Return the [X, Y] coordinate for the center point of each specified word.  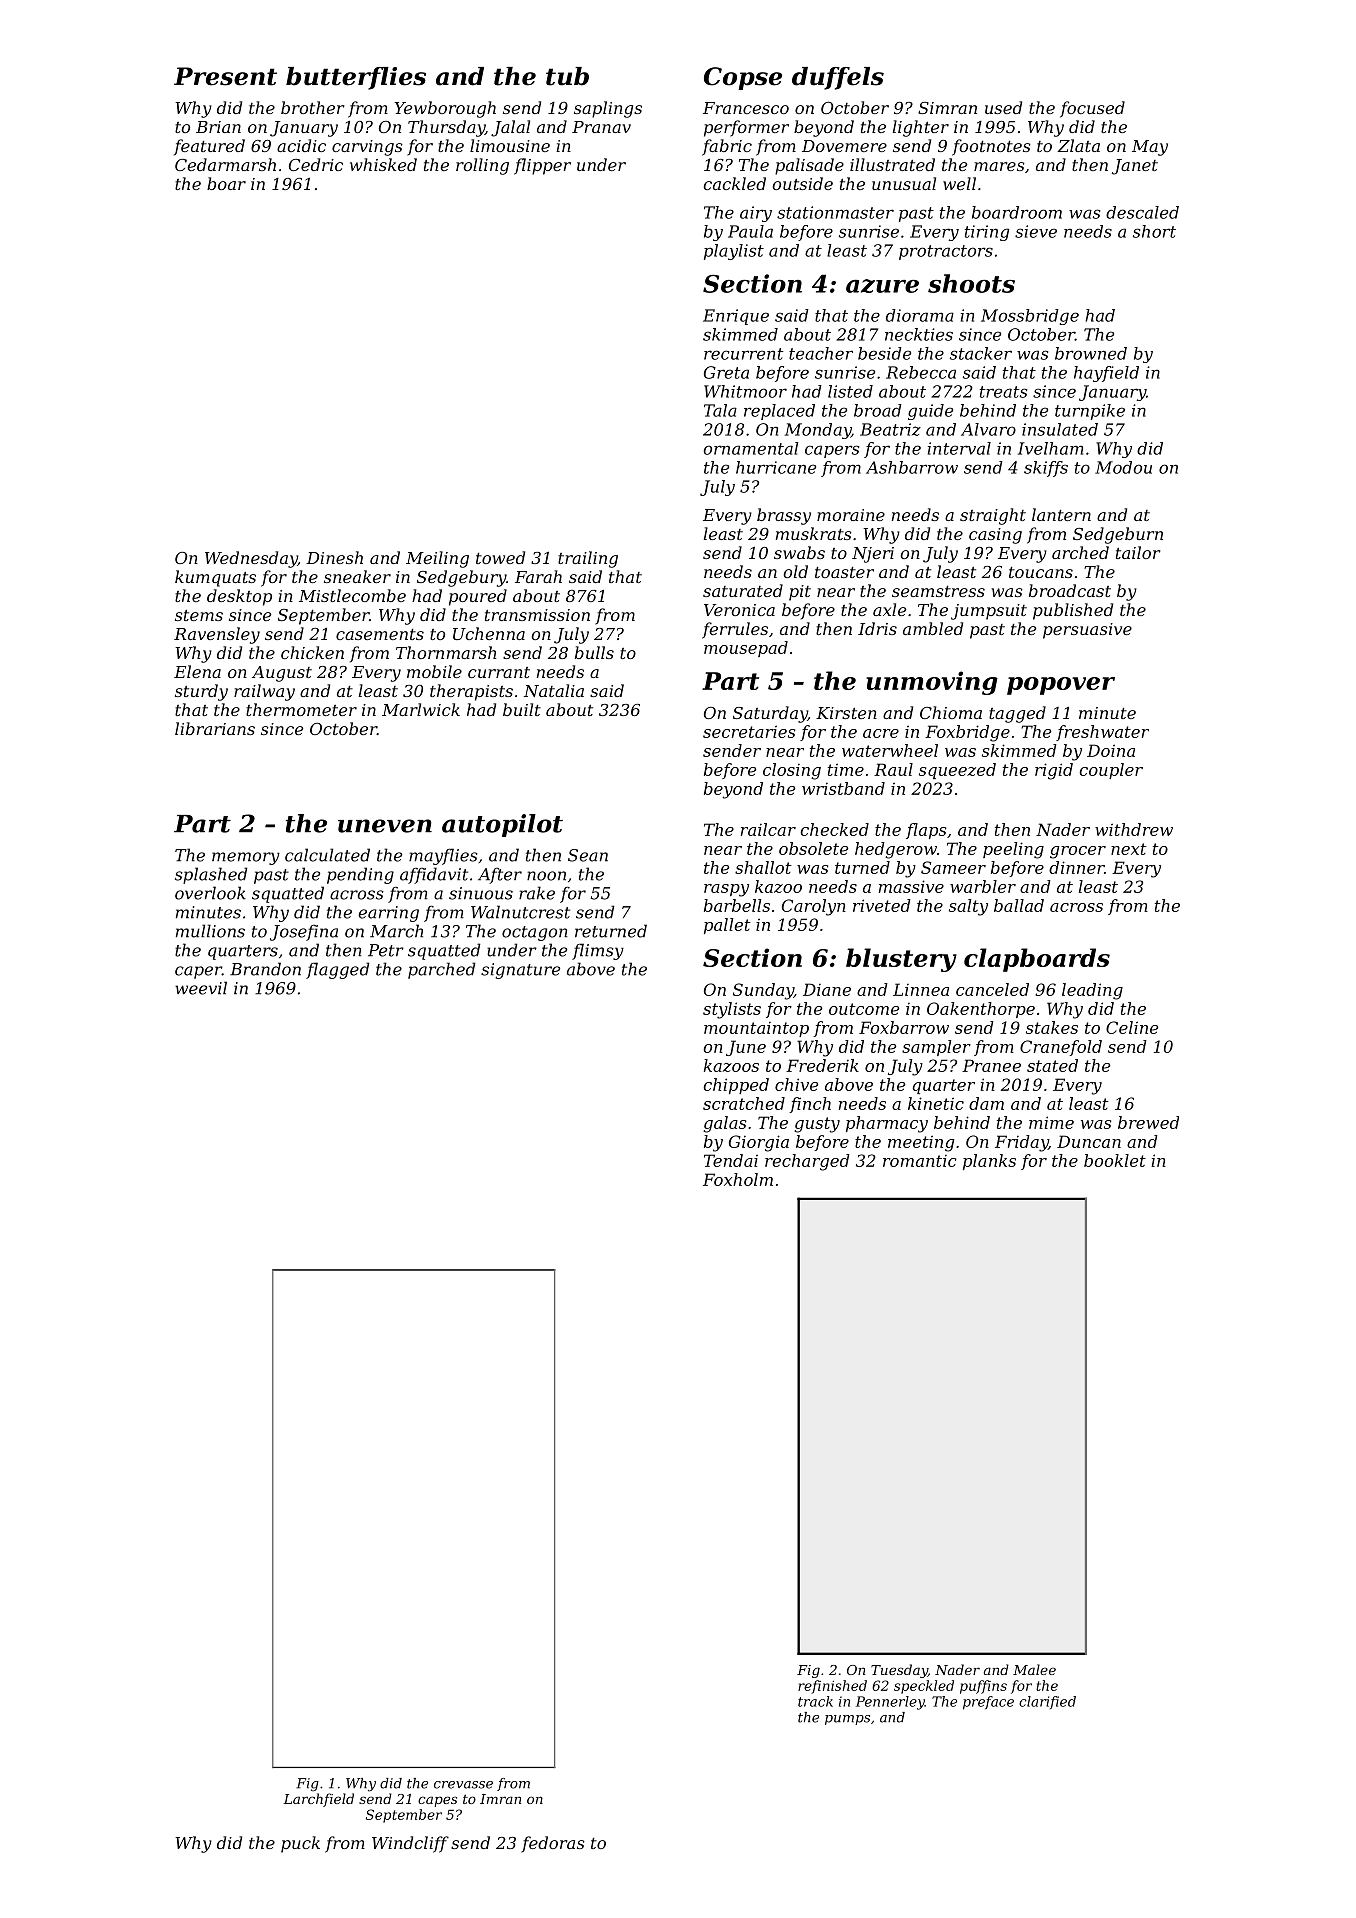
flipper [542, 166]
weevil [201, 988]
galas [724, 1124]
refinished [832, 1687]
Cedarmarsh [225, 164]
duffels [838, 78]
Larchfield [318, 1800]
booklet [1115, 1160]
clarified [1047, 1702]
